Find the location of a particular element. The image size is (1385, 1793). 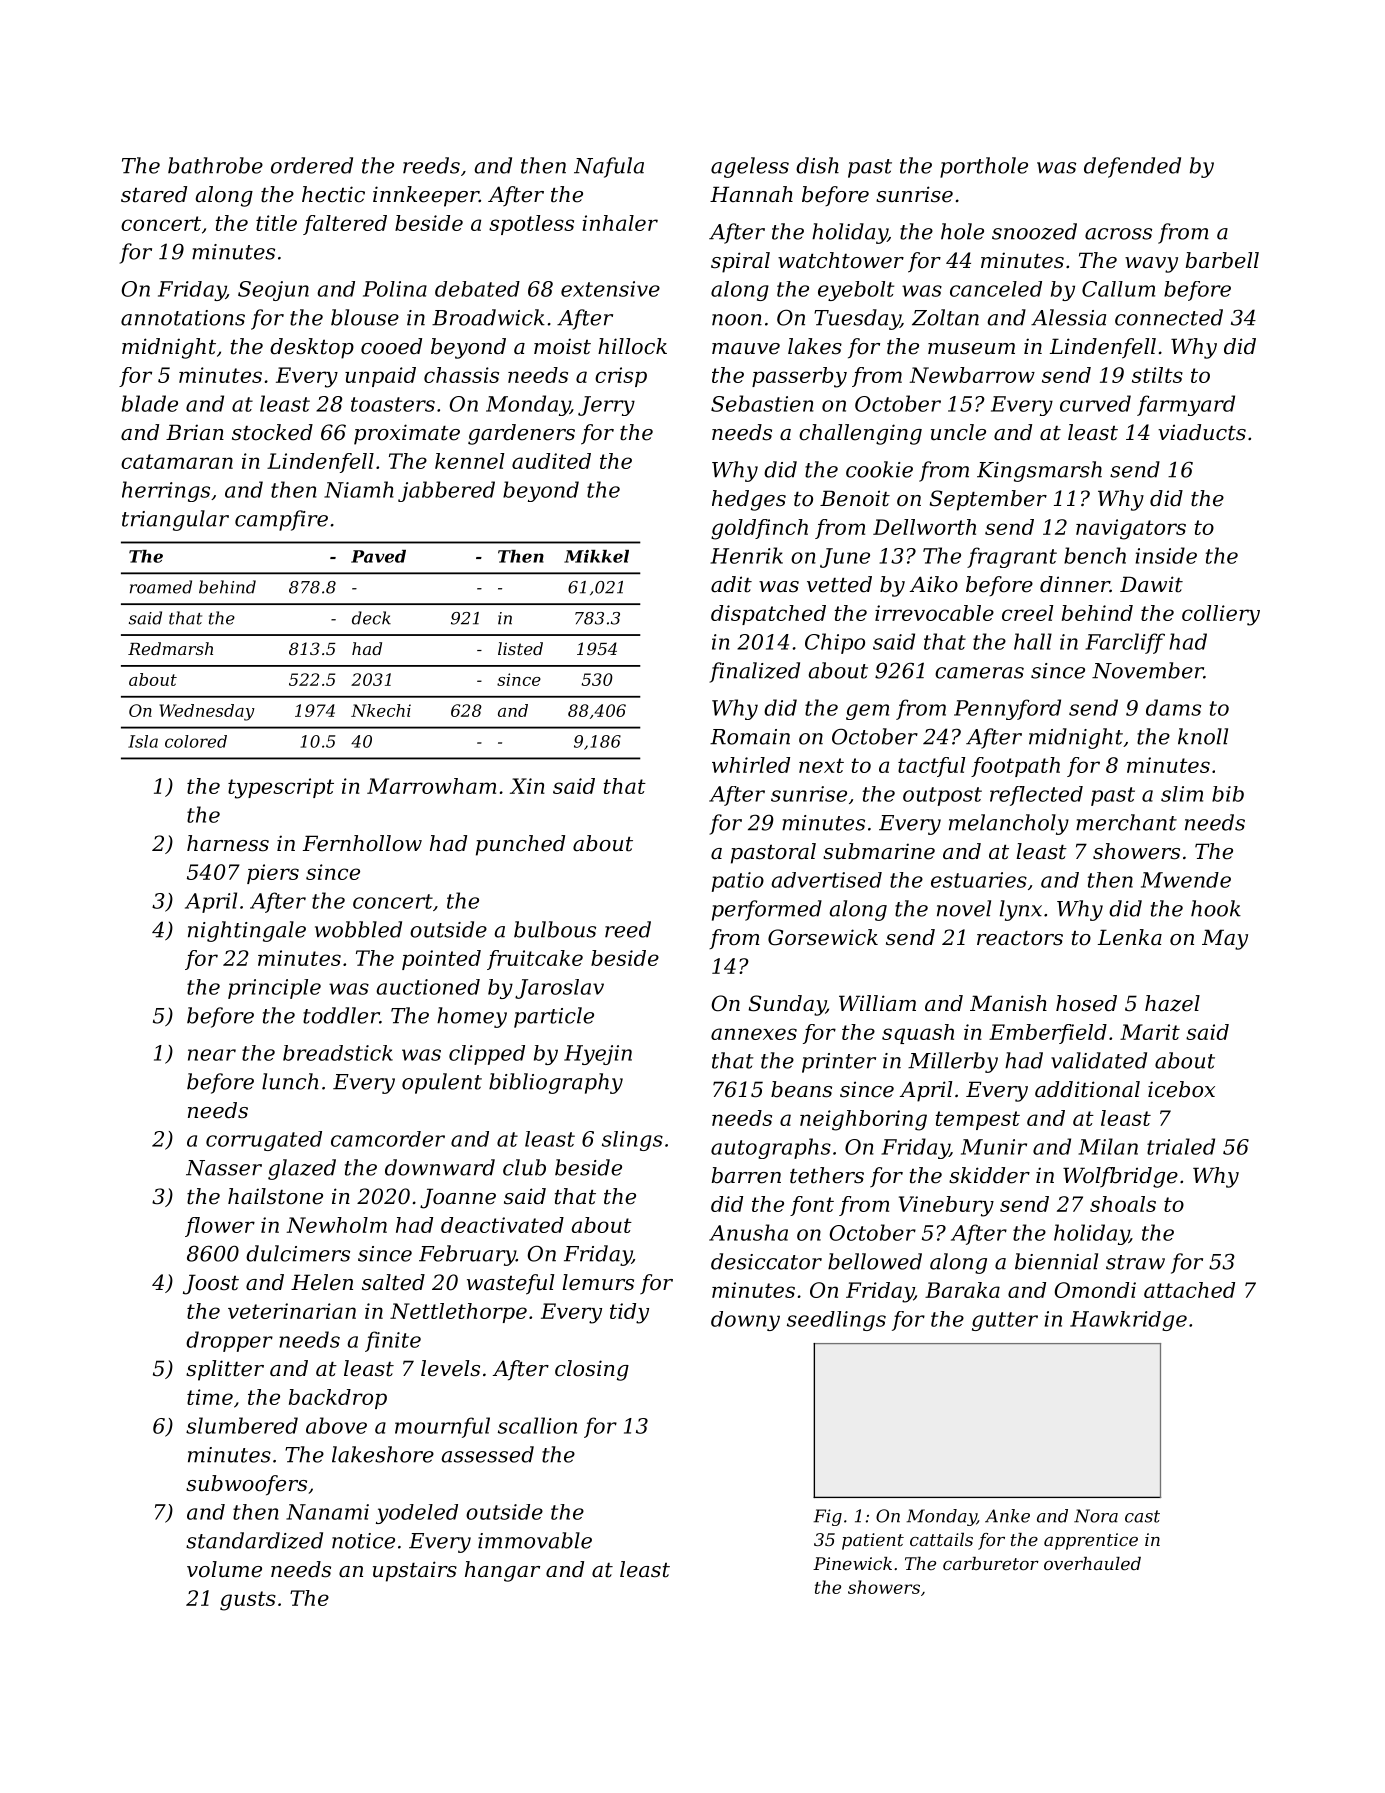

overhauled is located at coordinates (1092, 1563).
